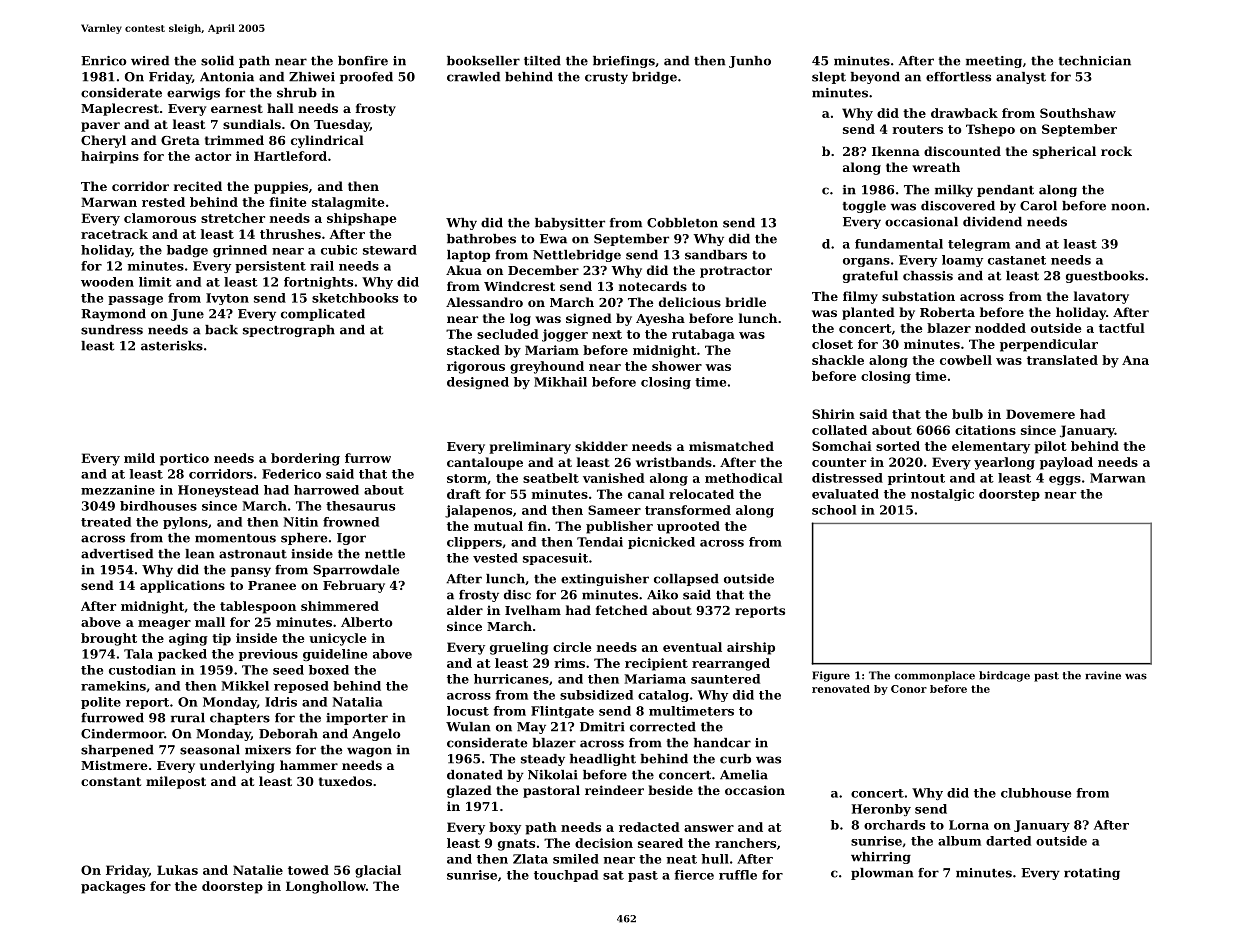 This screenshot has width=1233, height=952. What do you see at coordinates (258, 870) in the screenshot?
I see `Natalie` at bounding box center [258, 870].
